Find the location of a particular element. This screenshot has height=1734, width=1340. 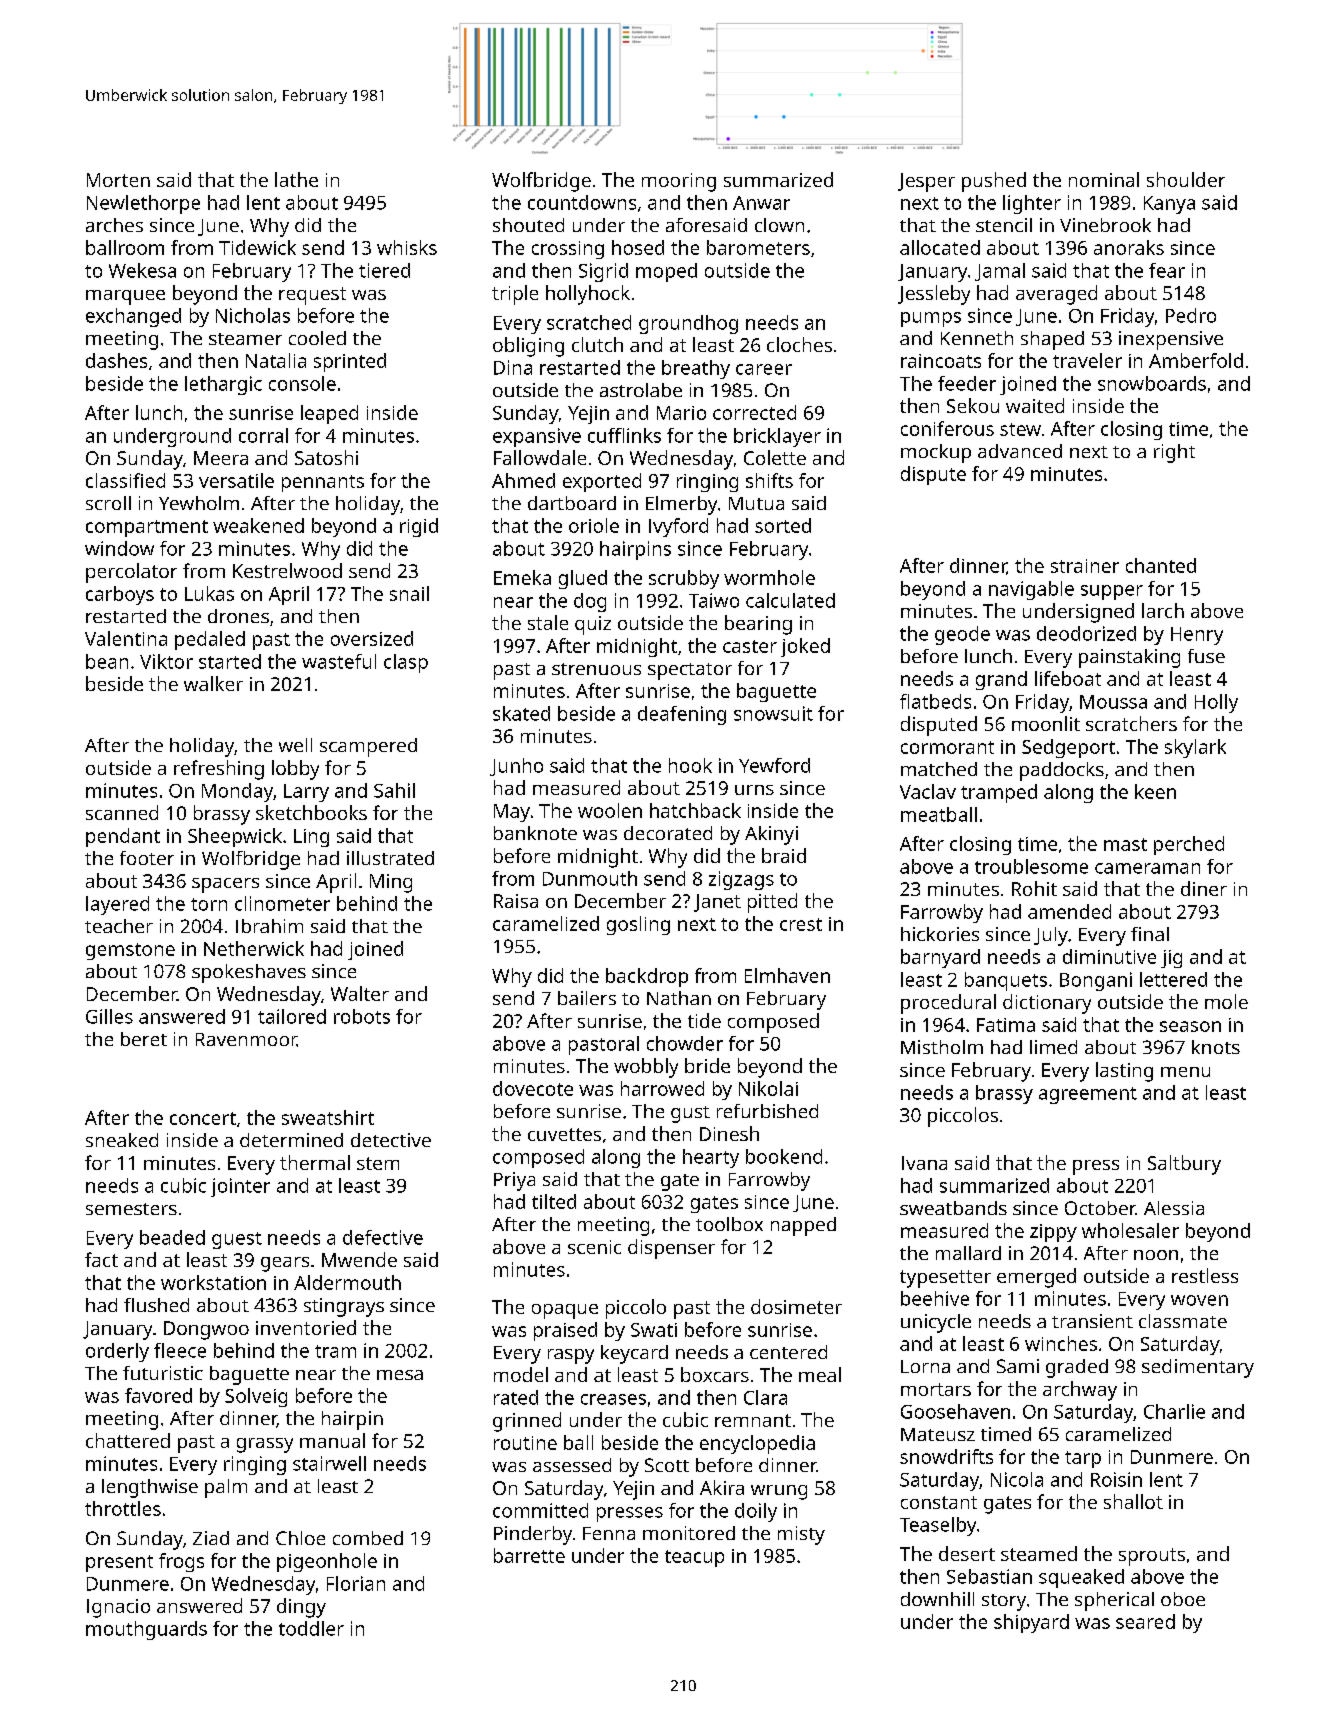

troublesome is located at coordinates (1031, 866).
